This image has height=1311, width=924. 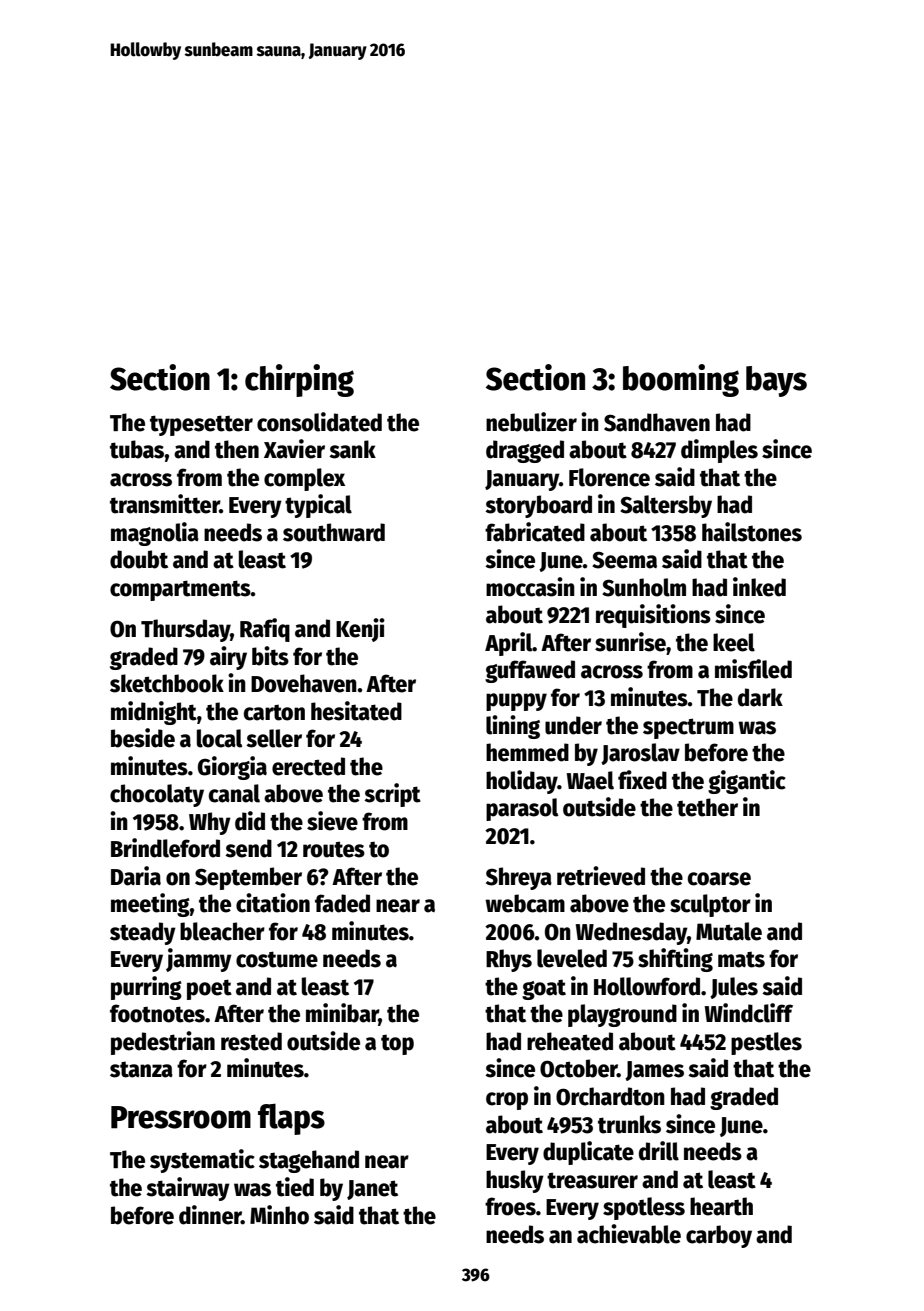 What do you see at coordinates (157, 795) in the image?
I see `chocolaty` at bounding box center [157, 795].
